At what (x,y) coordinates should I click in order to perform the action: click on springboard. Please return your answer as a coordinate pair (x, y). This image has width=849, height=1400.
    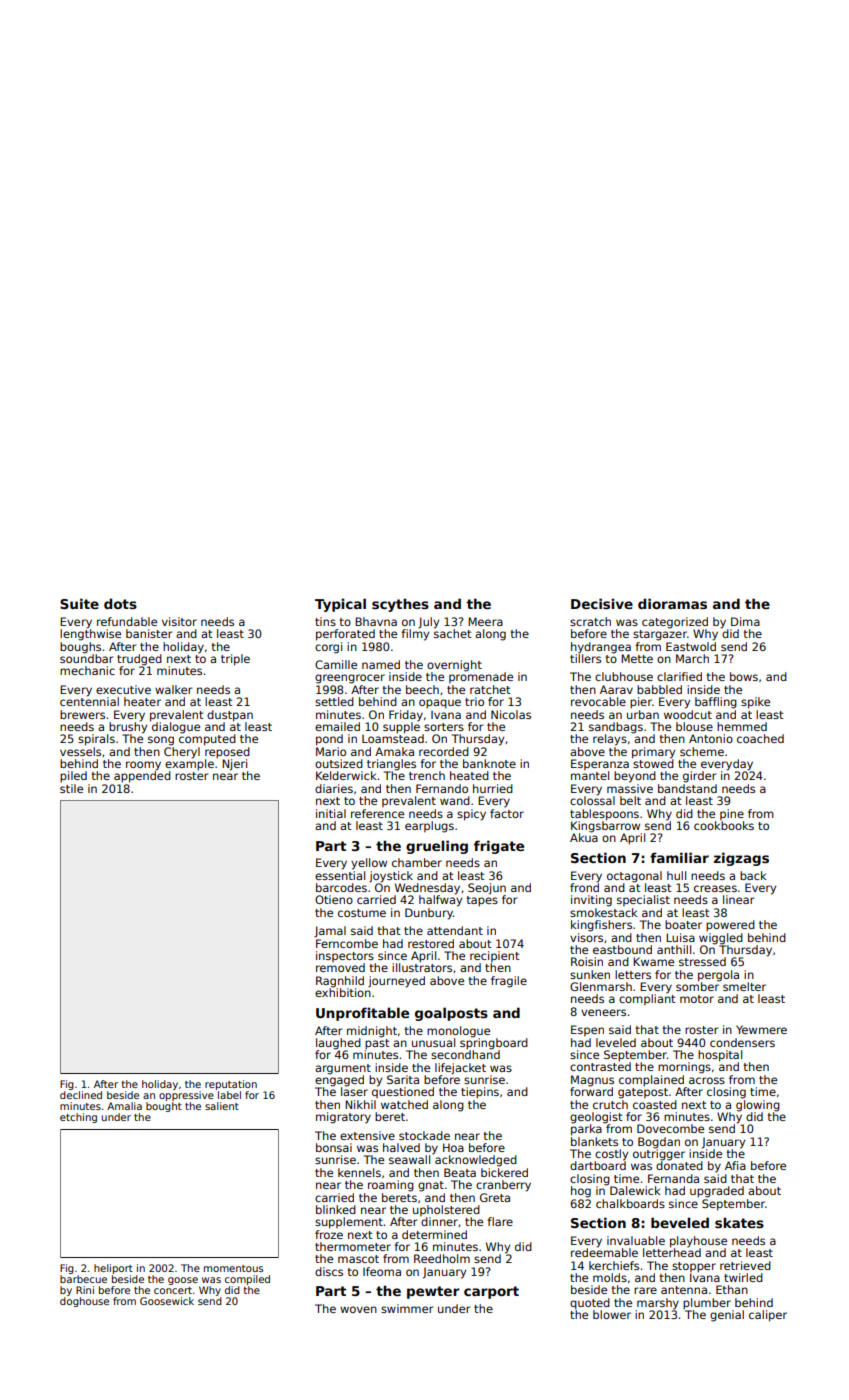
    Looking at the image, I should click on (494, 1044).
